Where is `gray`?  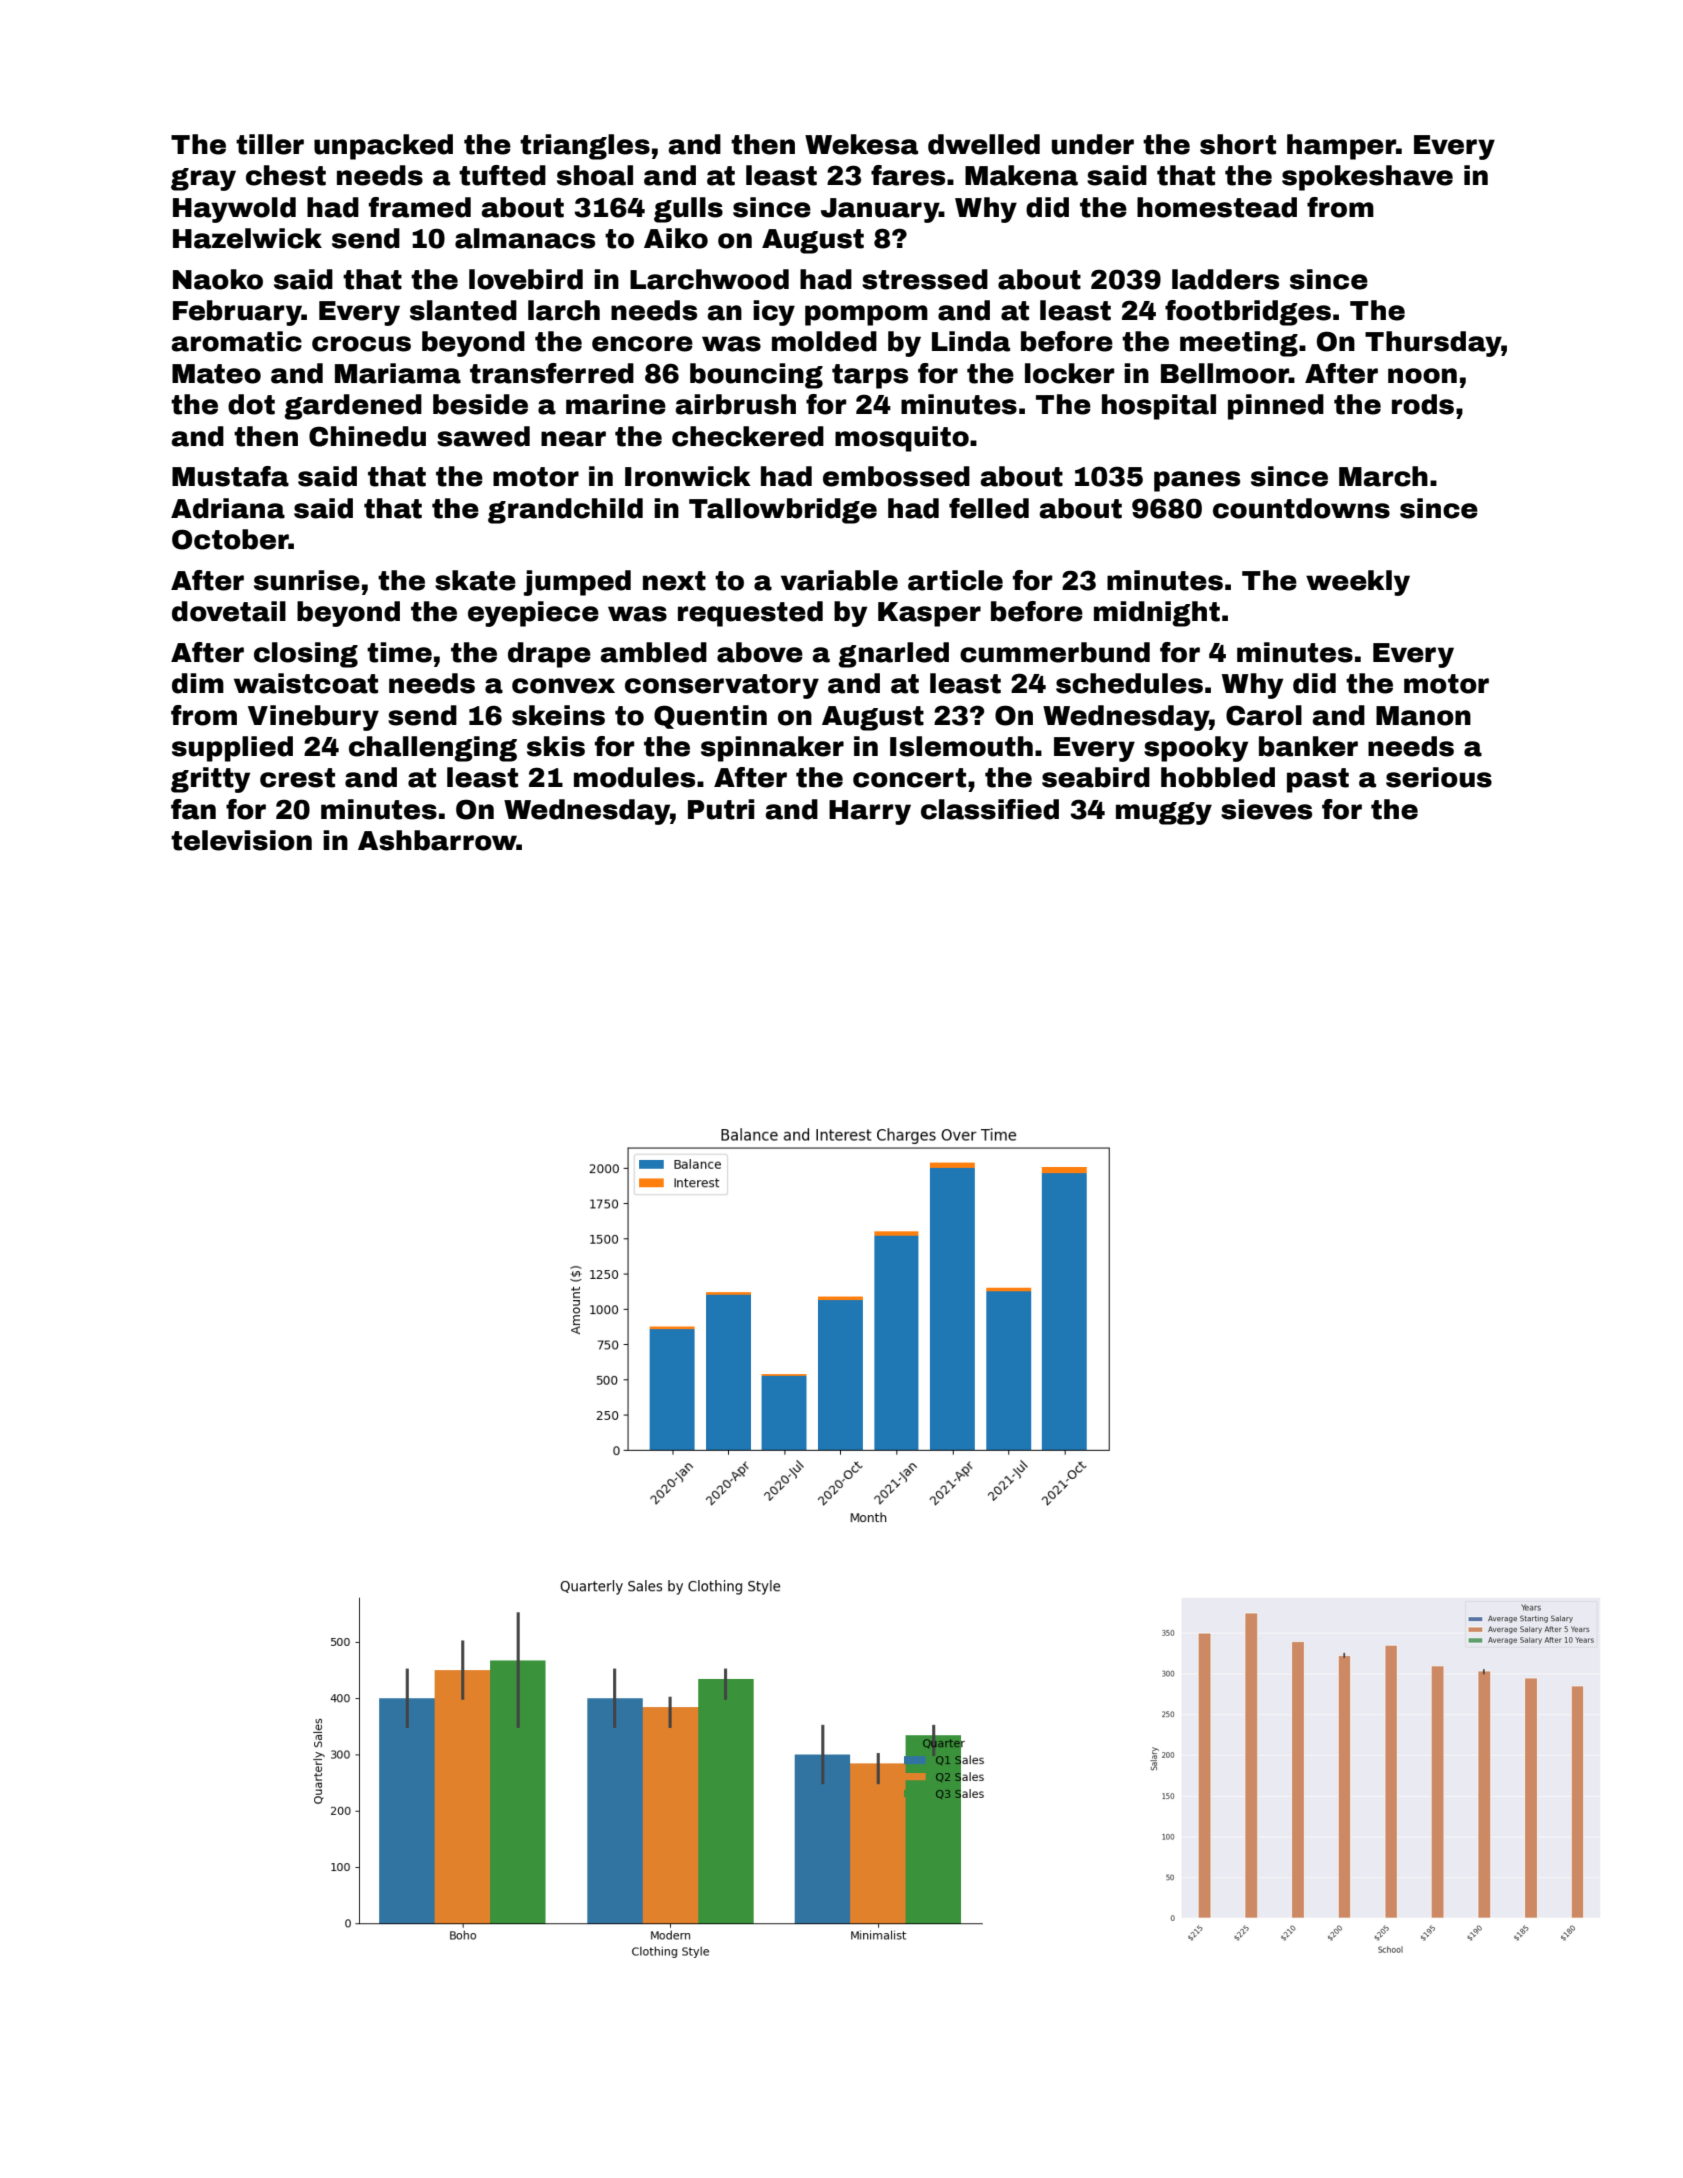
gray is located at coordinates (203, 179).
